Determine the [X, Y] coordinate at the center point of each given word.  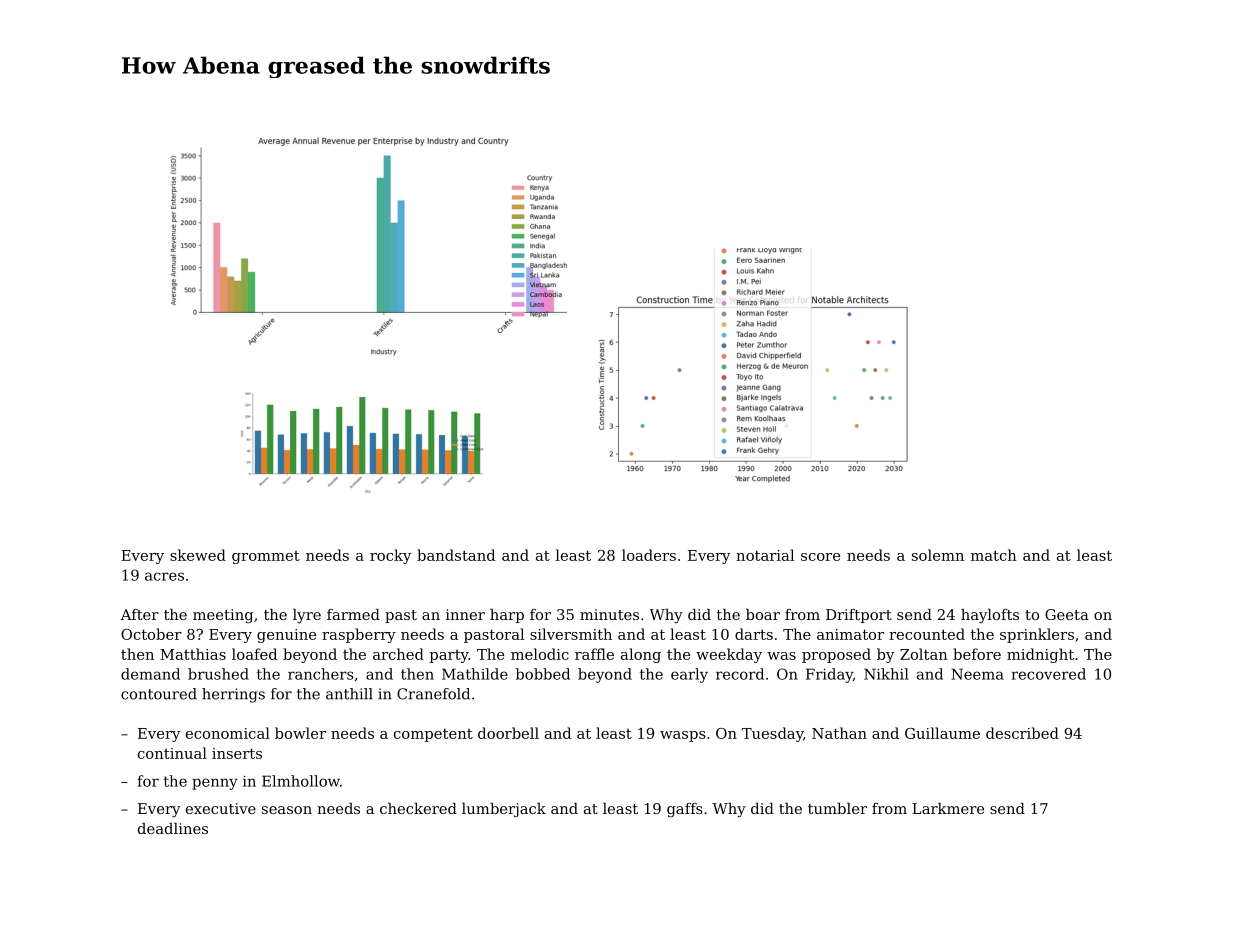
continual [172, 753]
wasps [683, 736]
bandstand [456, 555]
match [994, 555]
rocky [390, 556]
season [287, 810]
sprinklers [1037, 635]
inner [465, 614]
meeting [223, 616]
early [689, 675]
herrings [233, 695]
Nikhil [886, 674]
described [1022, 733]
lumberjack [504, 810]
